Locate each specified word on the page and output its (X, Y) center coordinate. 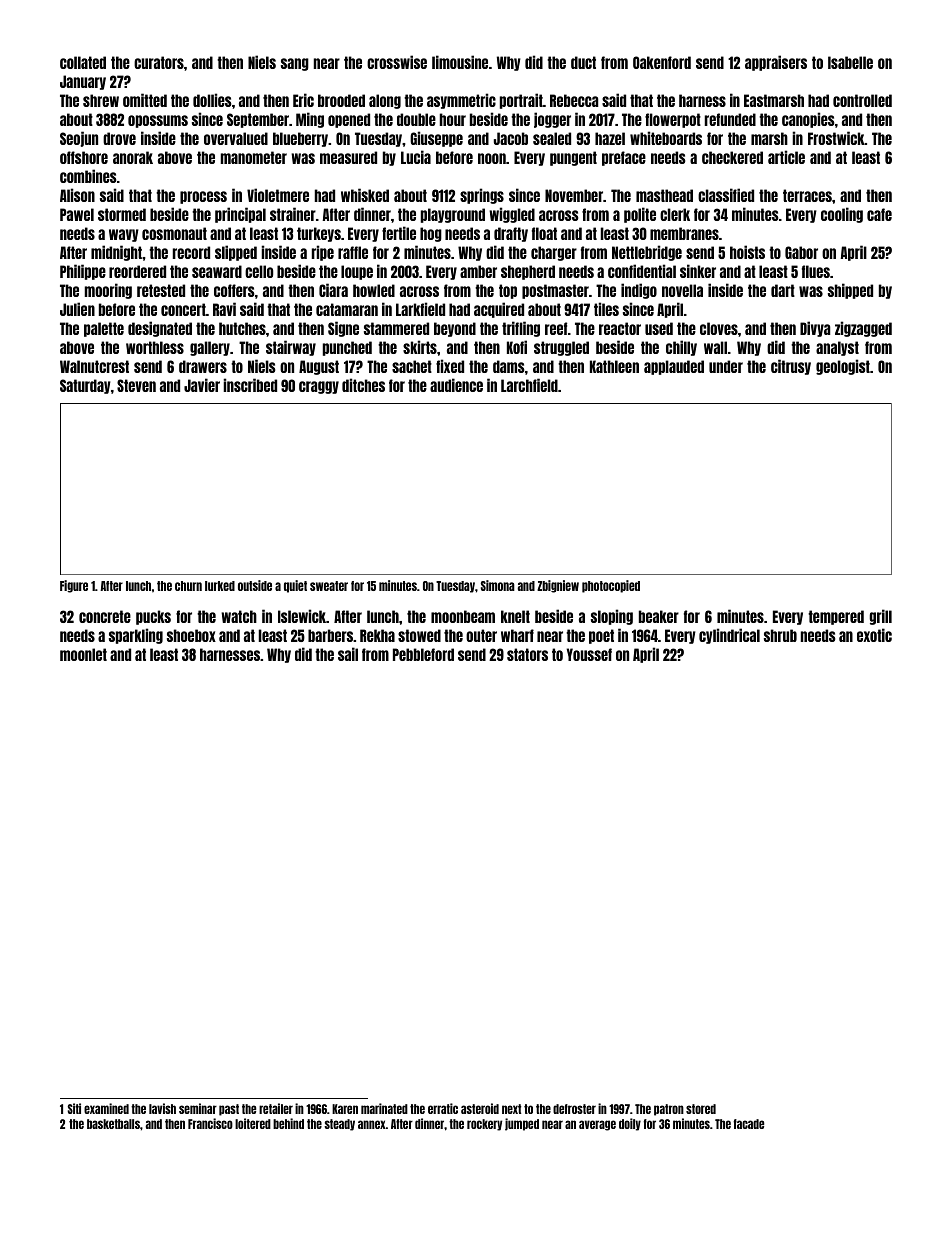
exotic (874, 635)
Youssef (589, 654)
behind (288, 1123)
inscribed (250, 385)
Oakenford (662, 62)
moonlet (83, 654)
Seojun (79, 139)
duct (583, 62)
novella (682, 290)
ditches (363, 385)
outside (255, 585)
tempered (836, 617)
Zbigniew (558, 586)
